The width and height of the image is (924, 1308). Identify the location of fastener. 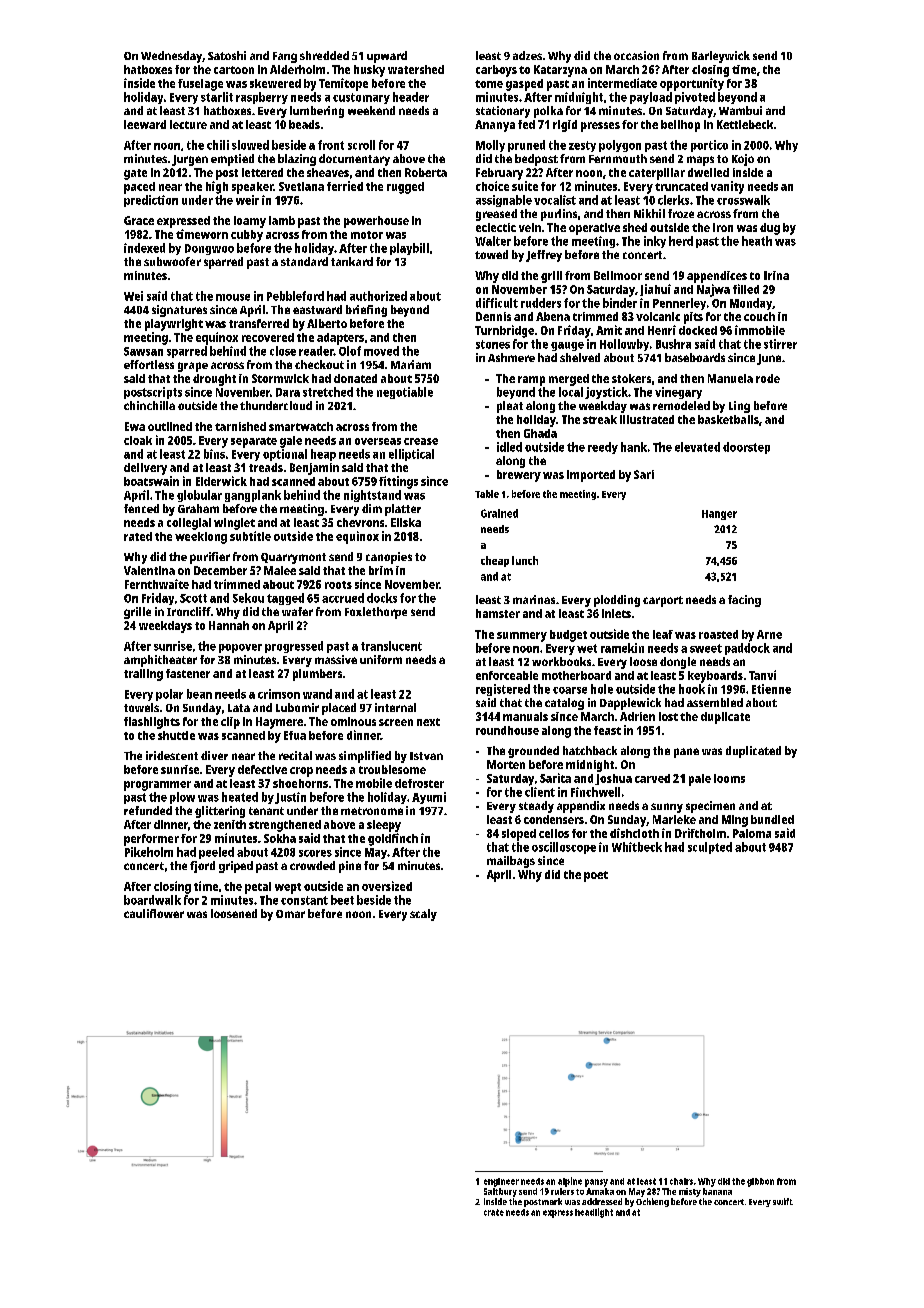
(188, 673).
